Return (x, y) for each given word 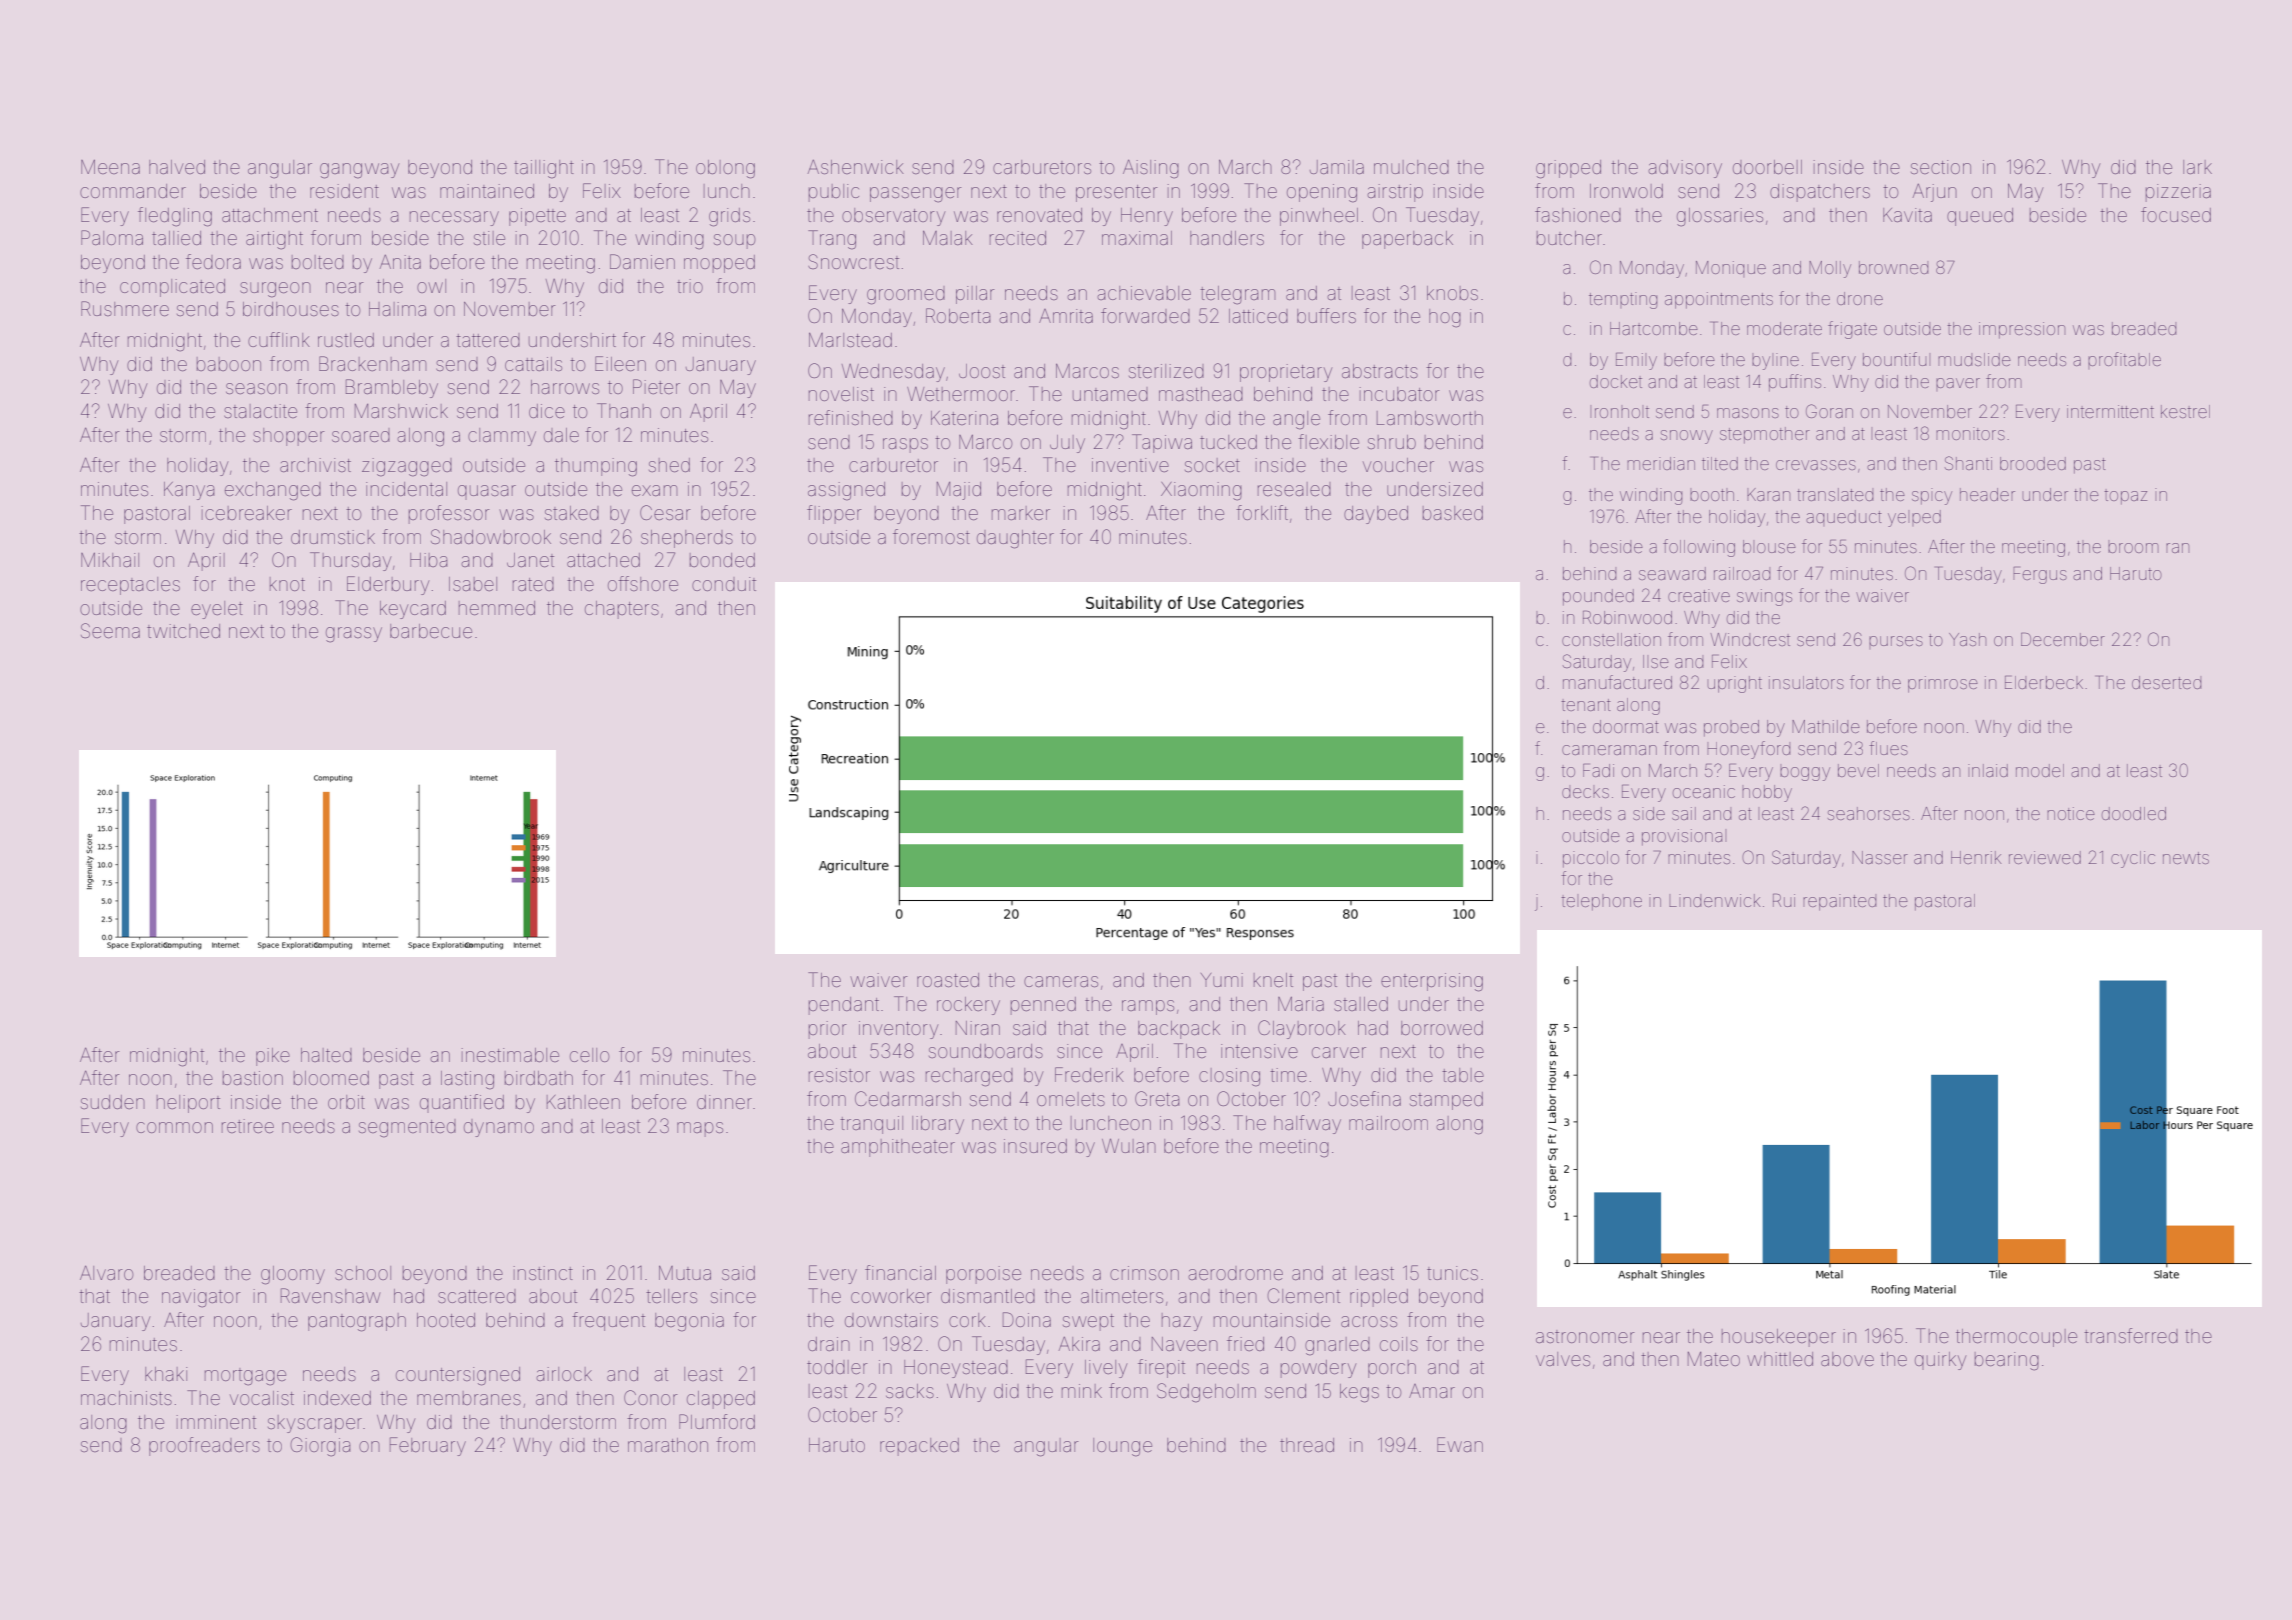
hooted (446, 1320)
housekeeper (1779, 1338)
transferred (2131, 1335)
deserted (2166, 682)
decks (1585, 791)
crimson (1144, 1273)
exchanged (273, 491)
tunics (1452, 1273)
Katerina (964, 418)
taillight (544, 169)
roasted (948, 980)
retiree (248, 1126)
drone (1860, 298)
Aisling (1151, 169)
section (1941, 167)
